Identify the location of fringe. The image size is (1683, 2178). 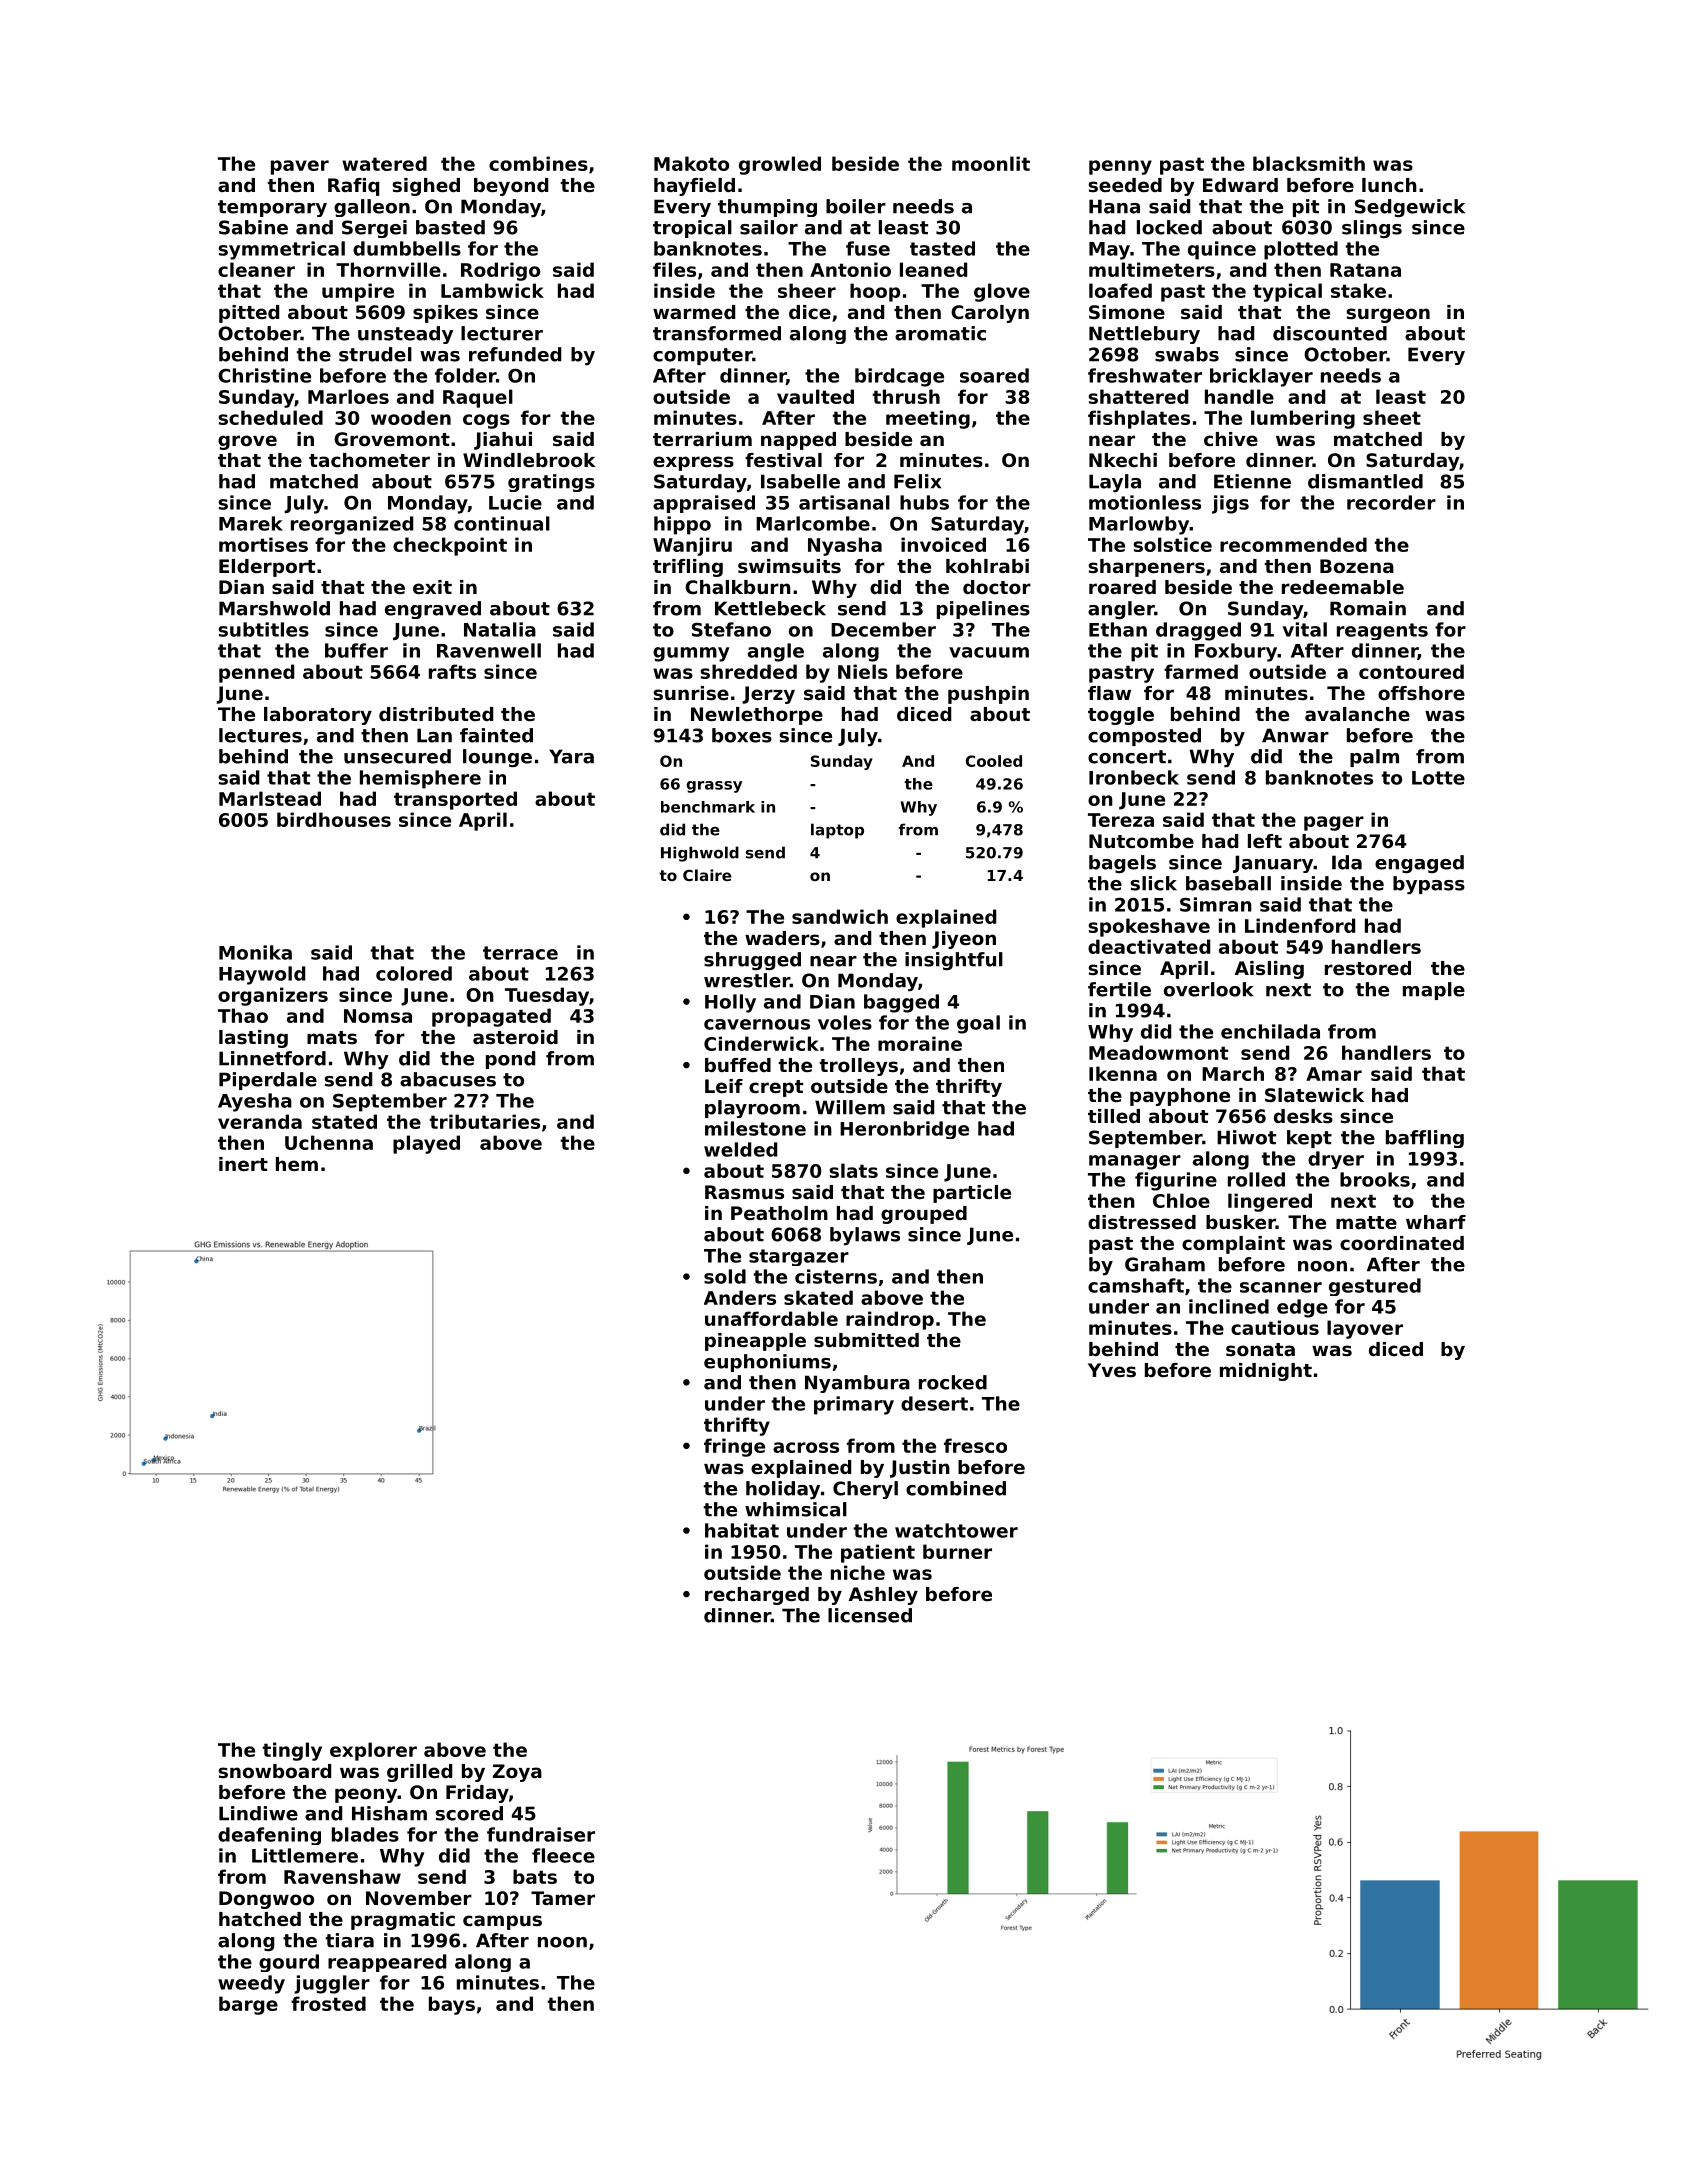
(734, 1447).
